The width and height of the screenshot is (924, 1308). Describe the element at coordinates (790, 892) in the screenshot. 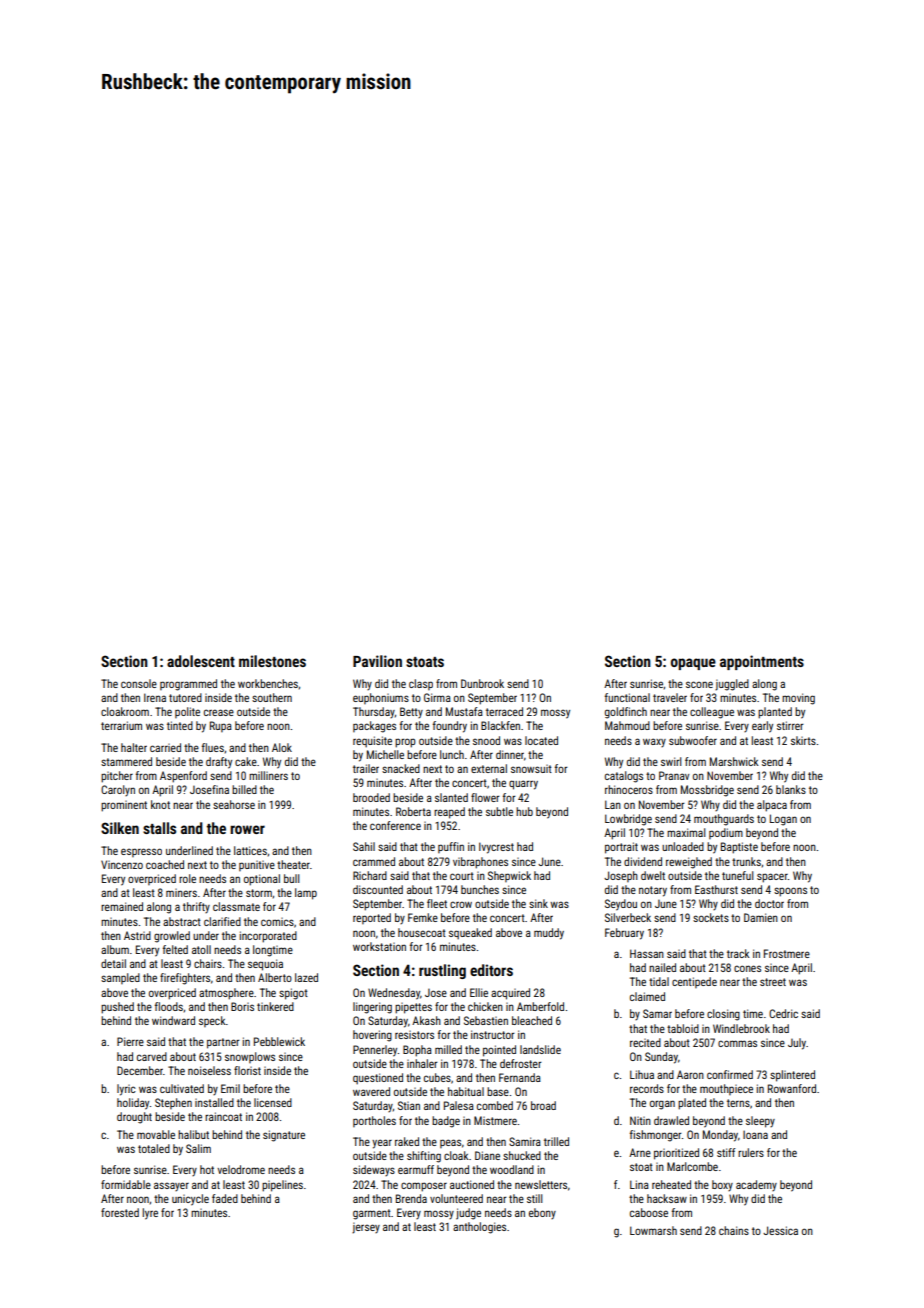

I see `spoons` at that location.
